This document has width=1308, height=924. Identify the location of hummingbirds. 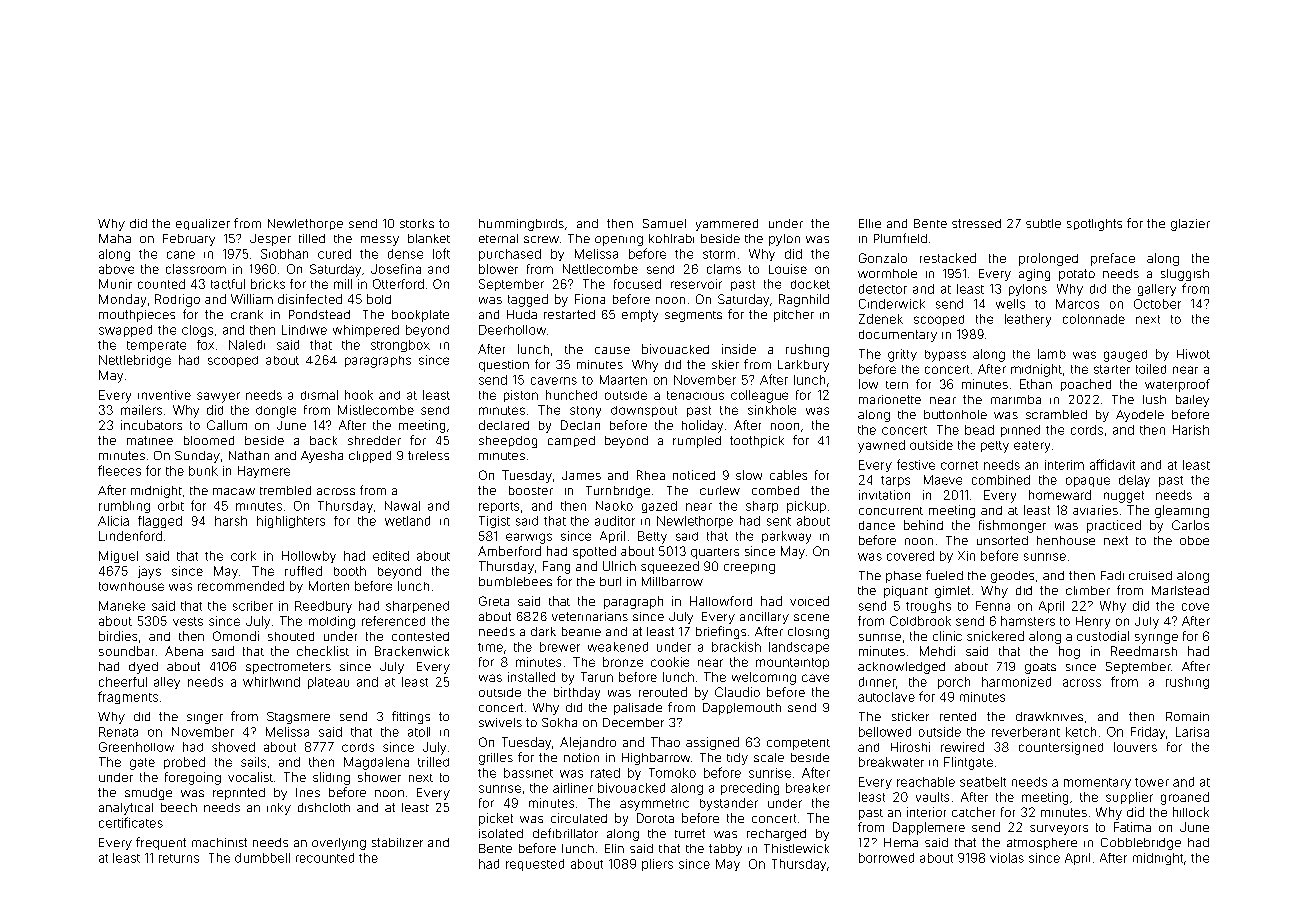
(521, 225).
